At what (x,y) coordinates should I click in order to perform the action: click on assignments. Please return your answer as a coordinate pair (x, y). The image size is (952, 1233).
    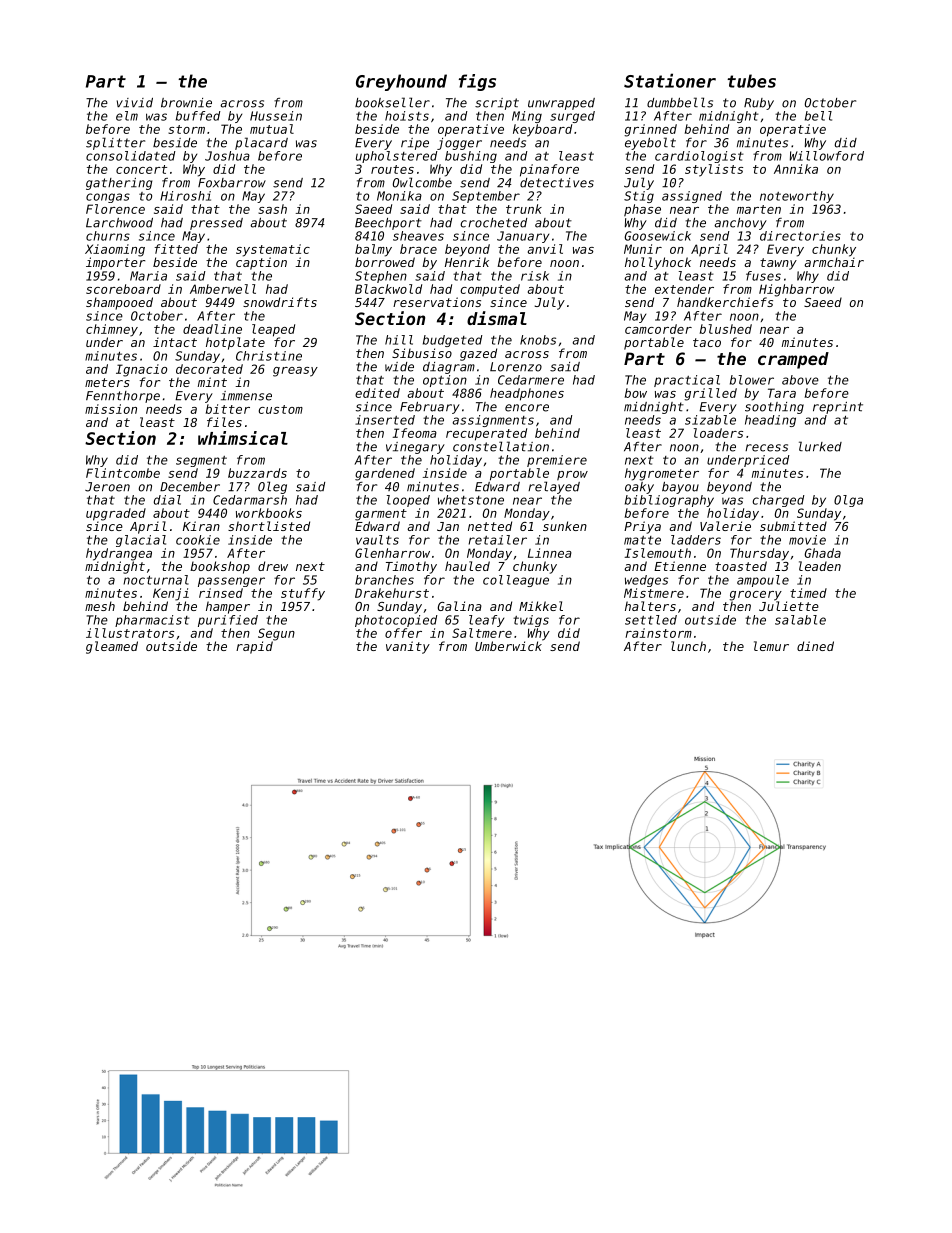
    Looking at the image, I should click on (493, 421).
